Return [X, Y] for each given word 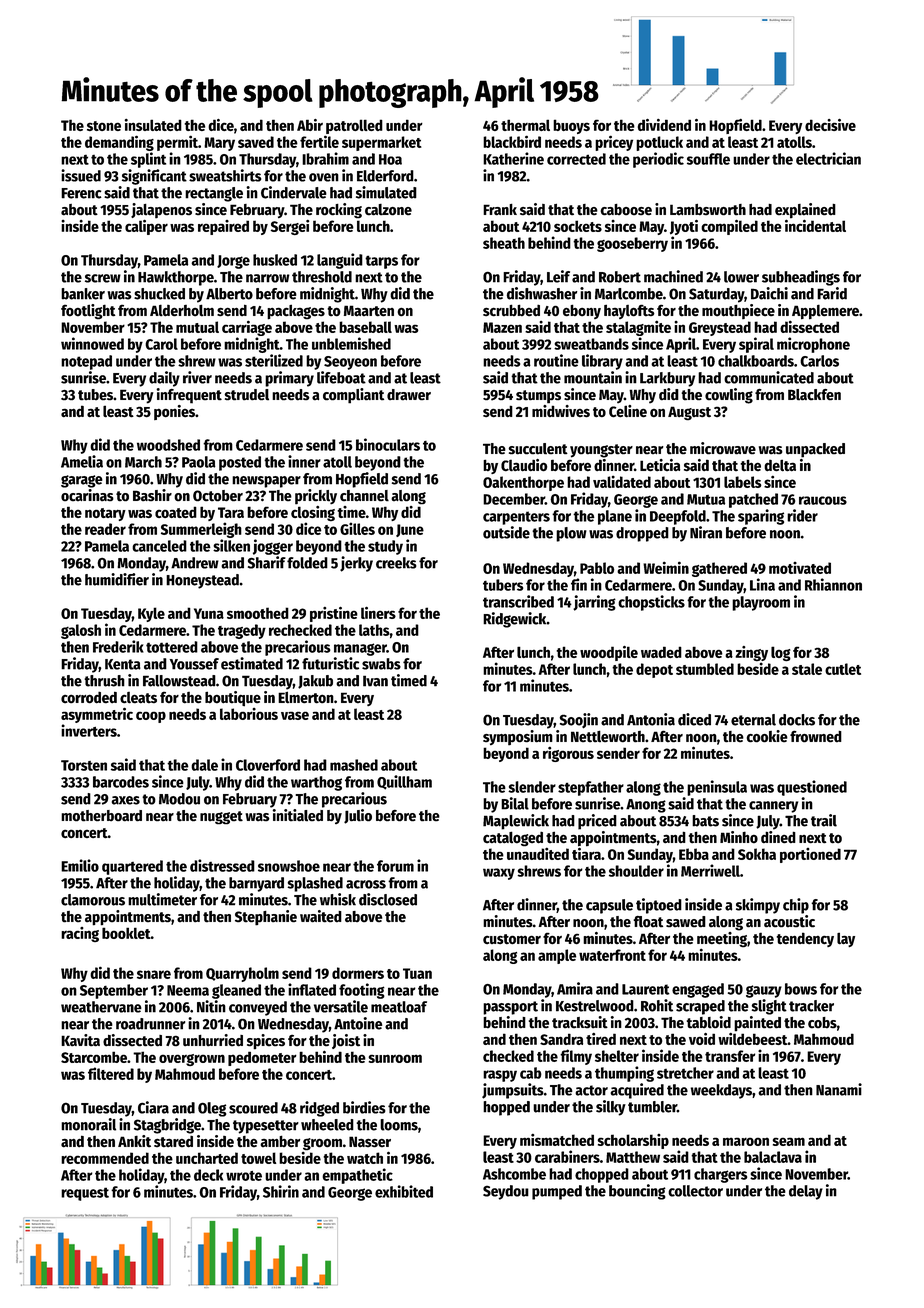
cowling [729, 396]
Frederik [118, 646]
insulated [153, 125]
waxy [499, 874]
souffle [708, 159]
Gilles [357, 528]
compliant [353, 396]
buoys [571, 126]
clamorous [93, 900]
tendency [805, 940]
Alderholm [182, 310]
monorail [88, 1124]
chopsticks [651, 603]
